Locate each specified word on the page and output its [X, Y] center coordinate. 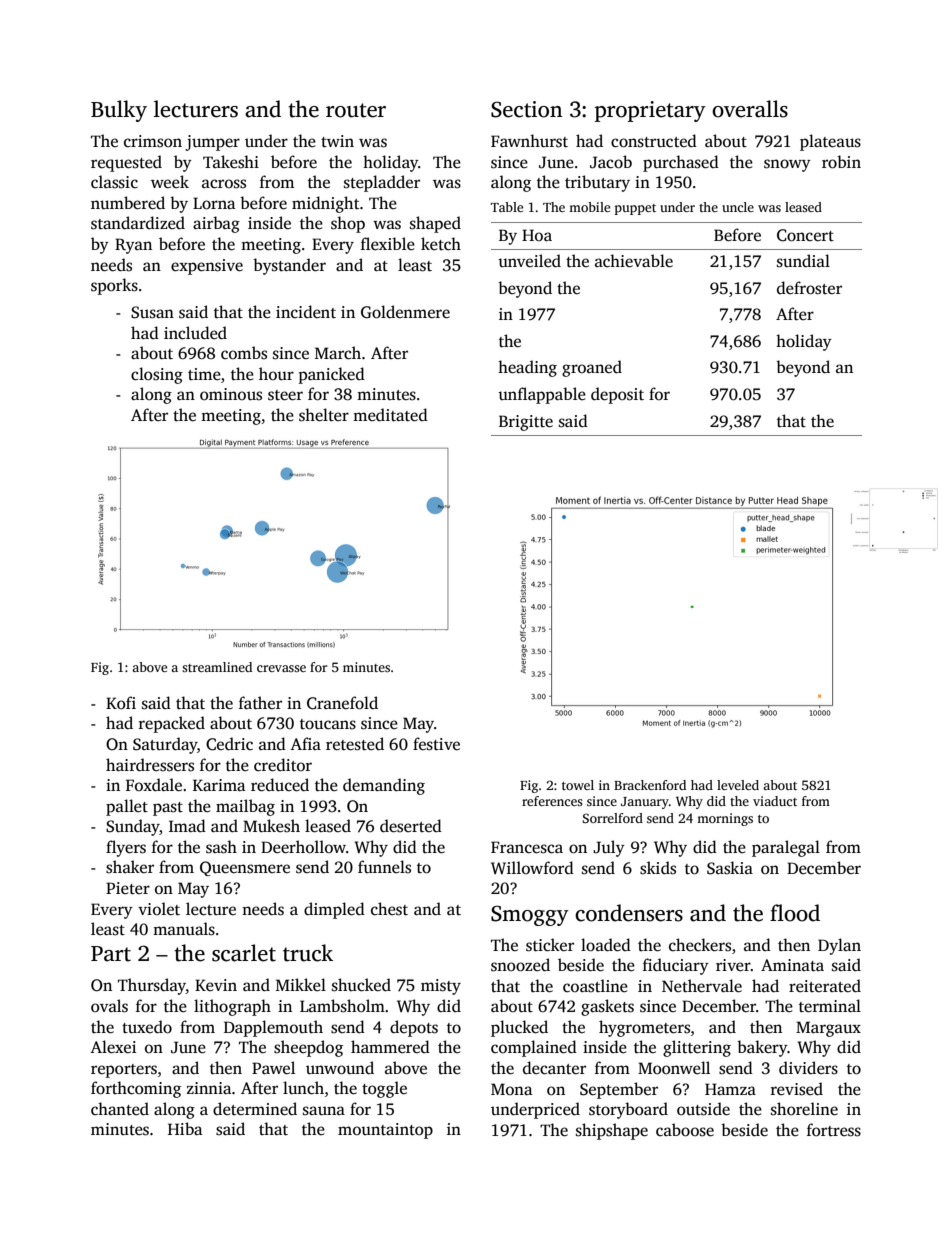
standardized [138, 223]
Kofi [121, 702]
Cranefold [342, 703]
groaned [592, 368]
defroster [809, 288]
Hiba [185, 1128]
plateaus [830, 142]
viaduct [775, 801]
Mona [511, 1089]
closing [157, 375]
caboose [685, 1130]
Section [527, 109]
